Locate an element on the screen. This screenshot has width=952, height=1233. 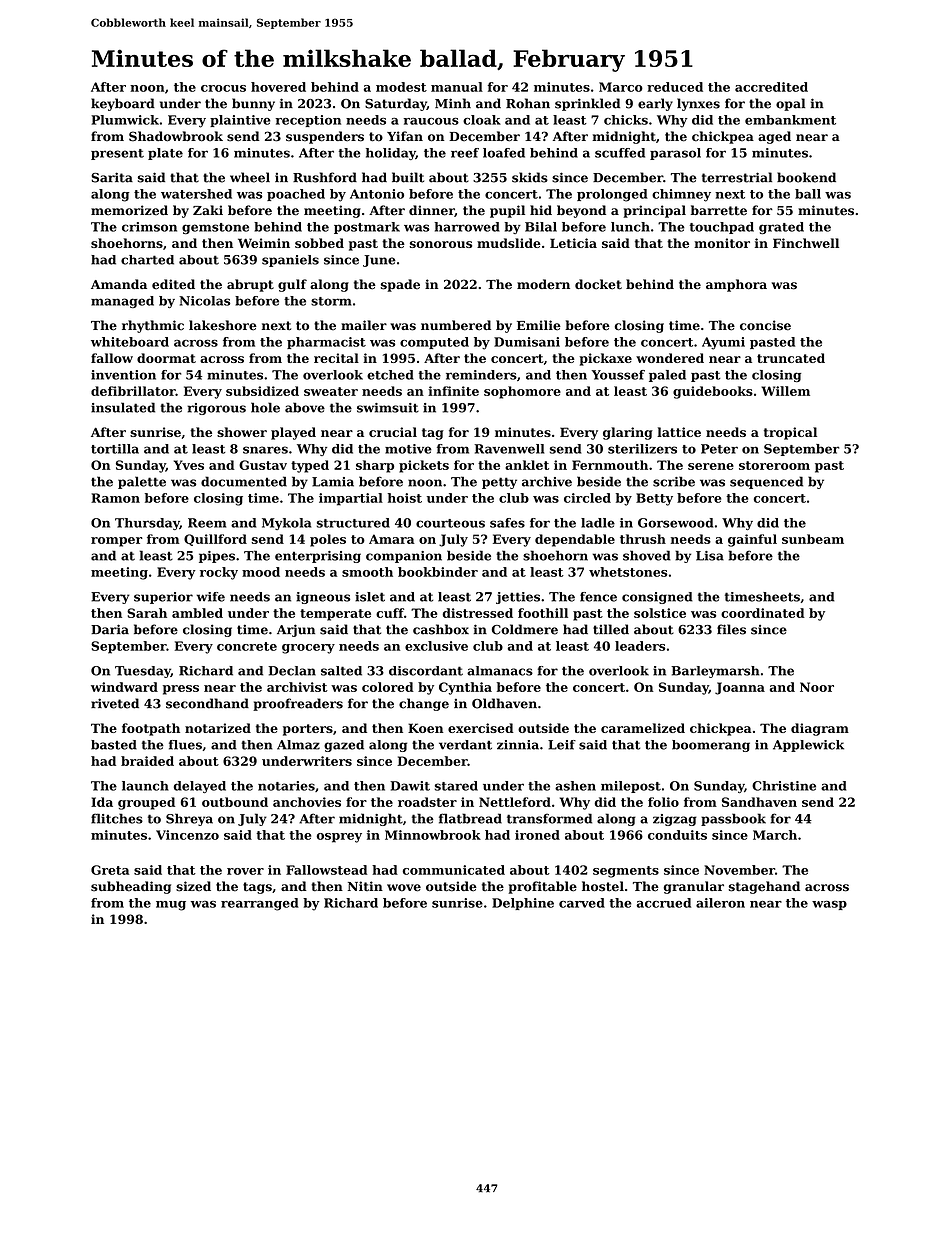
tags is located at coordinates (257, 888).
